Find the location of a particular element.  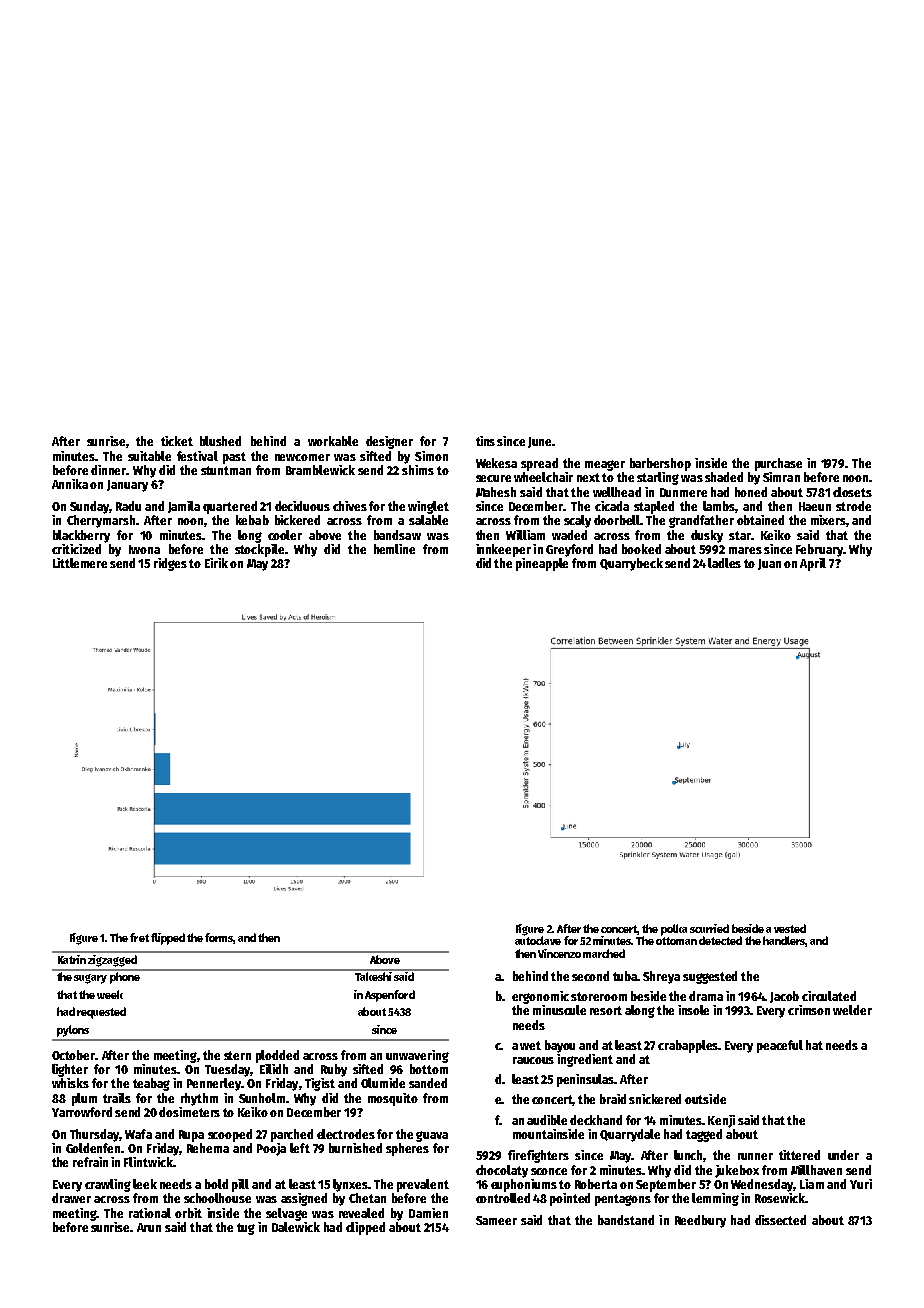

vested is located at coordinates (790, 928).
